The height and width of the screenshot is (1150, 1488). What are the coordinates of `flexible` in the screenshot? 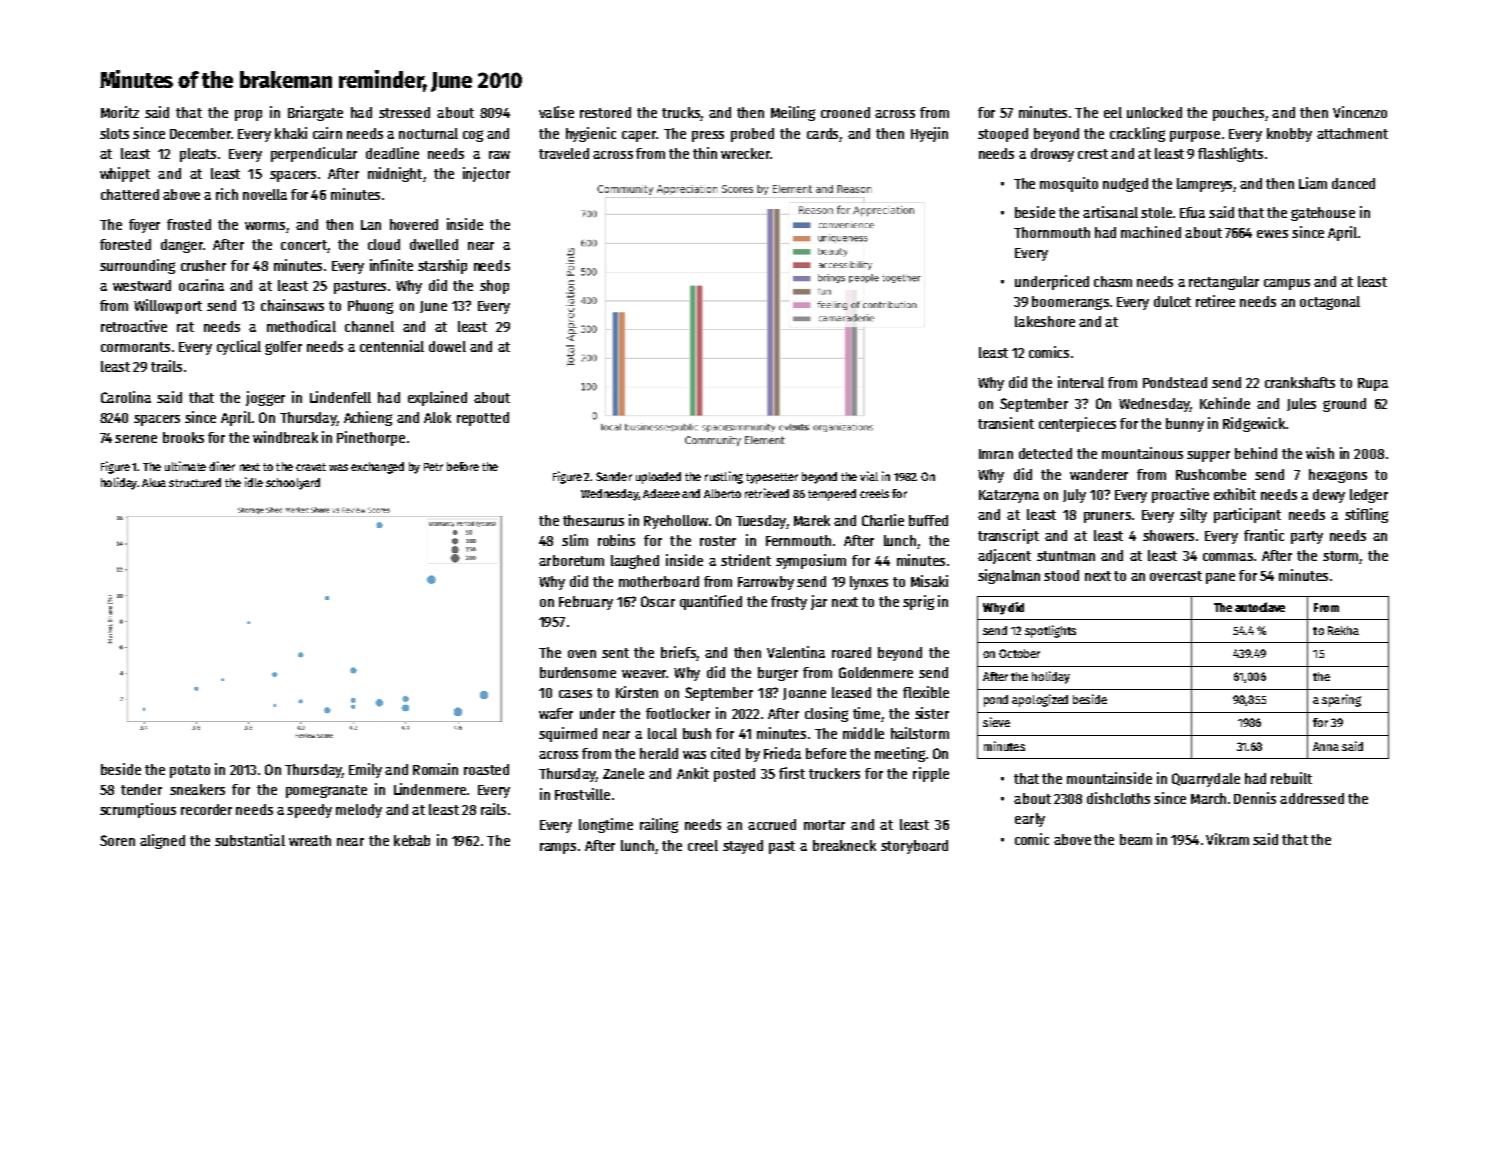 It's located at (926, 692).
